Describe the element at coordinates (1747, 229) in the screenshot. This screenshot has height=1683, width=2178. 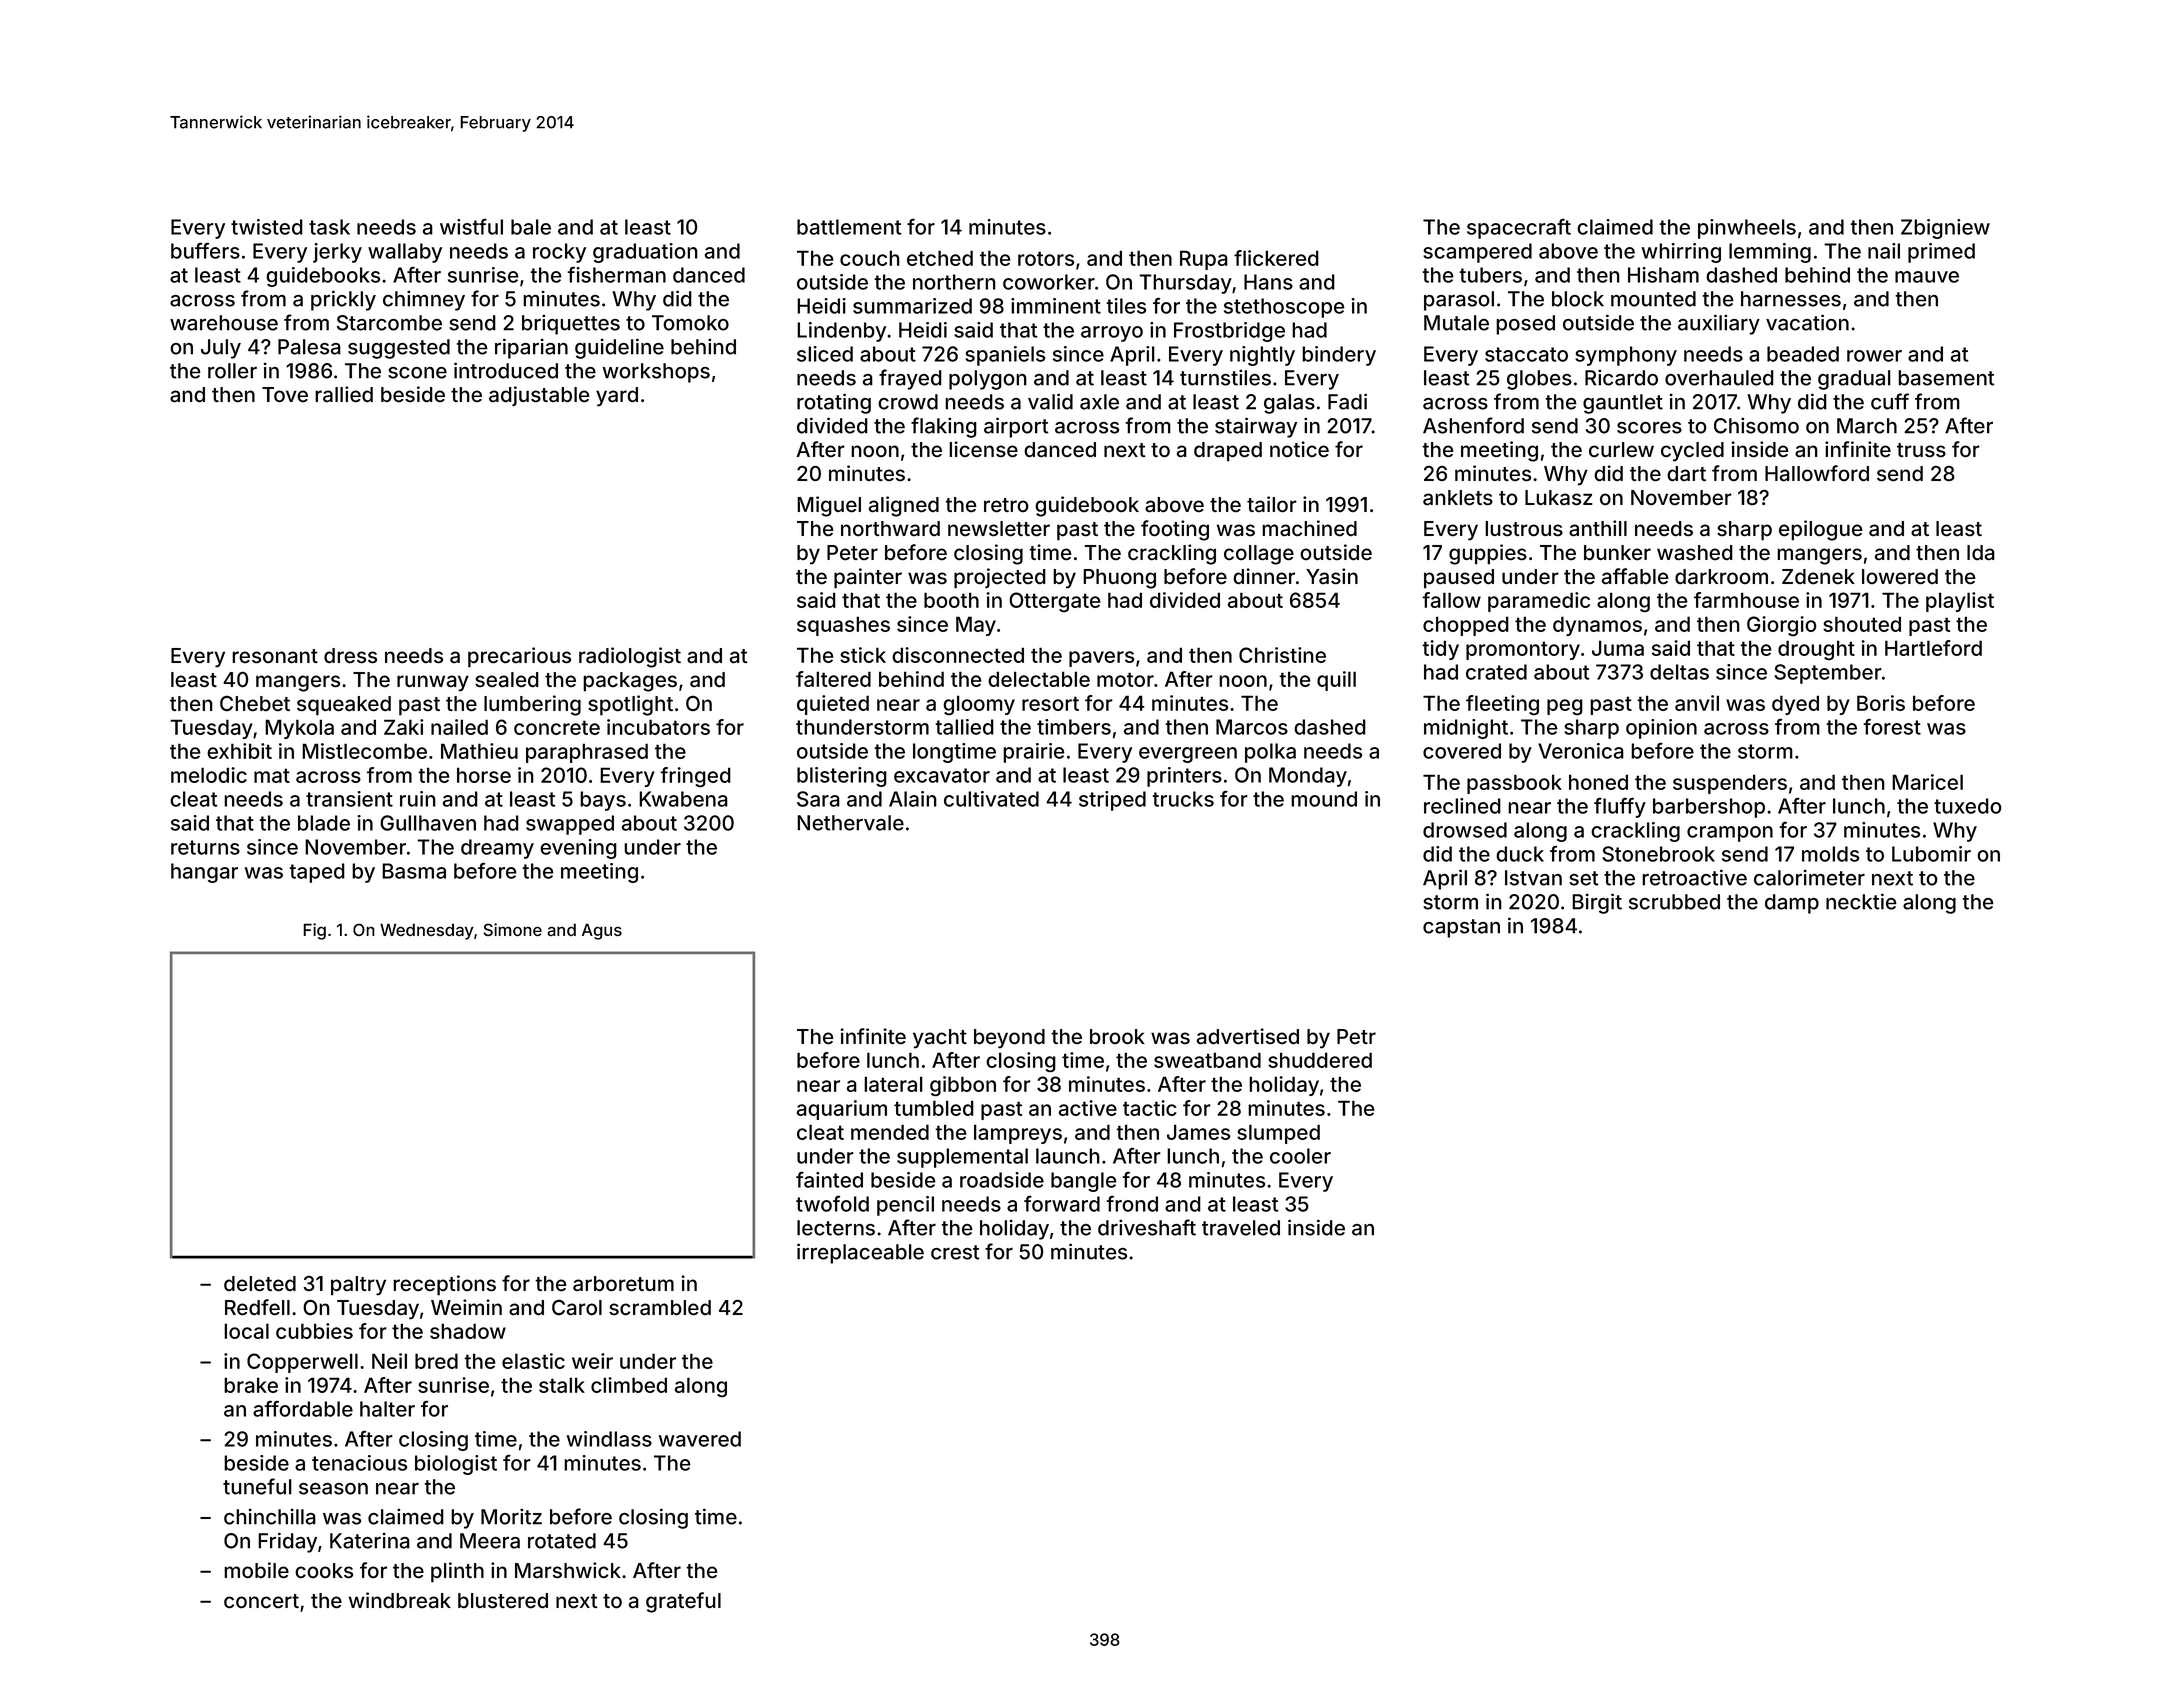
I see `pinwheels` at that location.
